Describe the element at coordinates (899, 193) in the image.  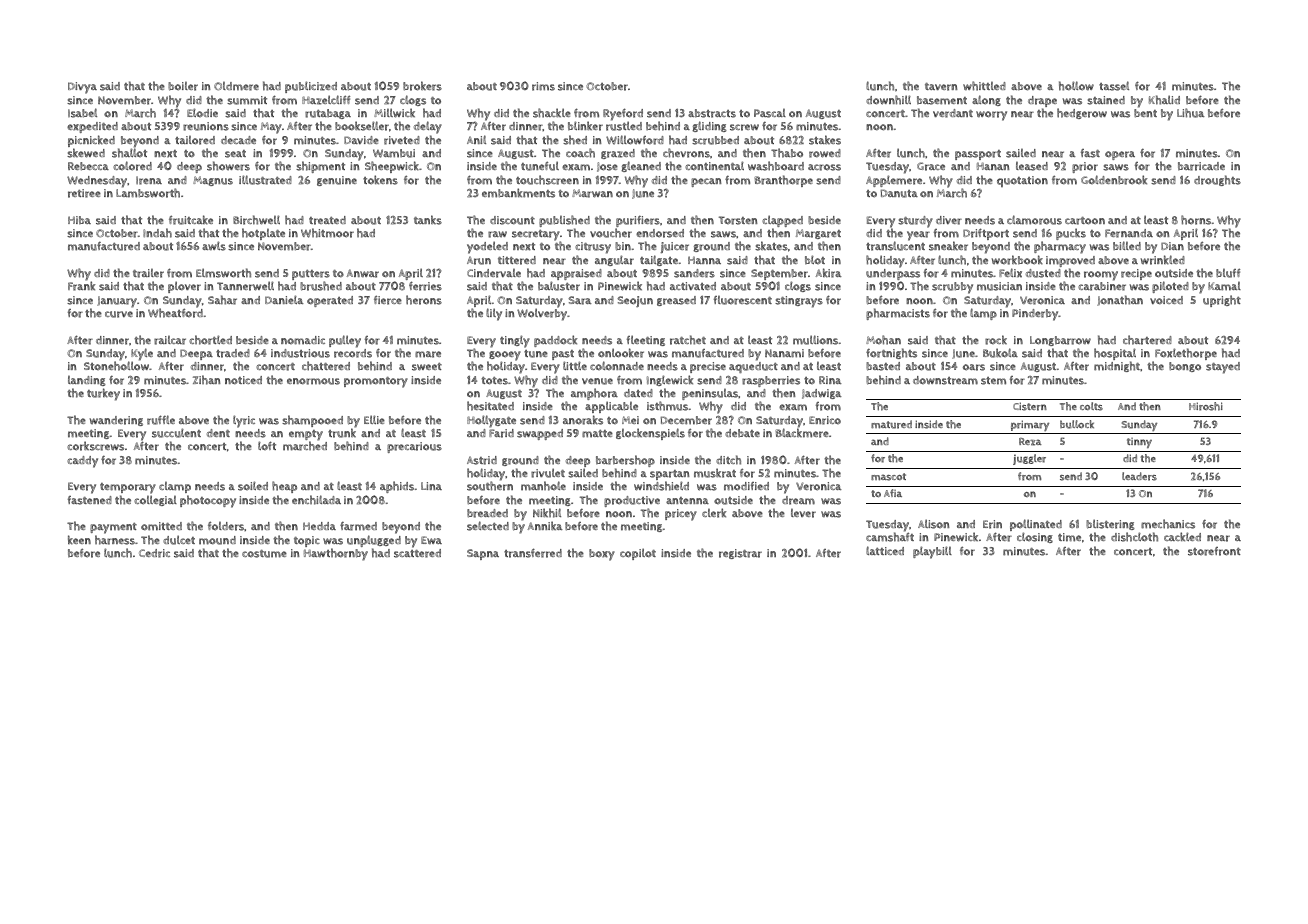
I see `Danuta` at that location.
